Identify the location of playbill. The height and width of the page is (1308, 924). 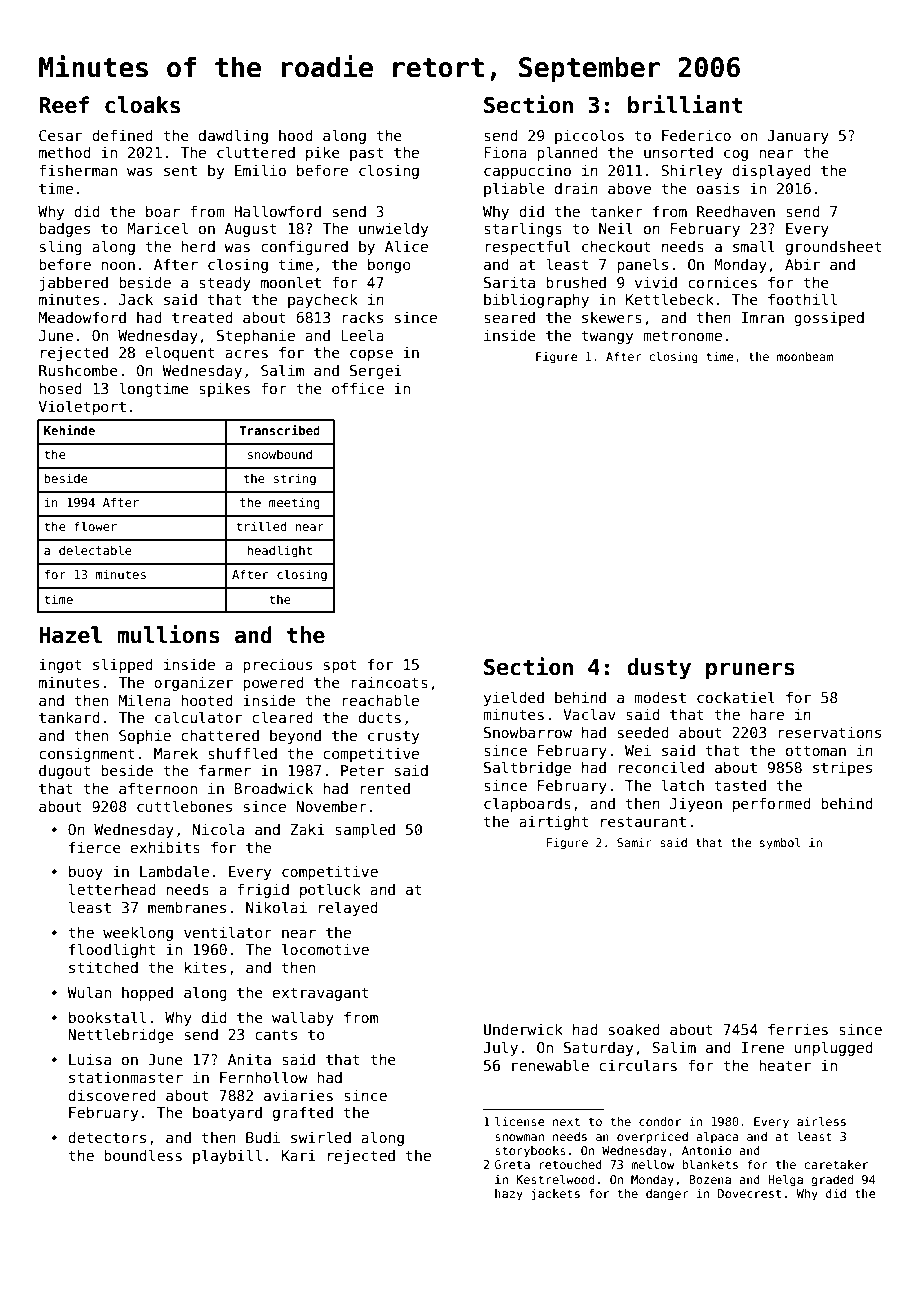
(227, 1156).
